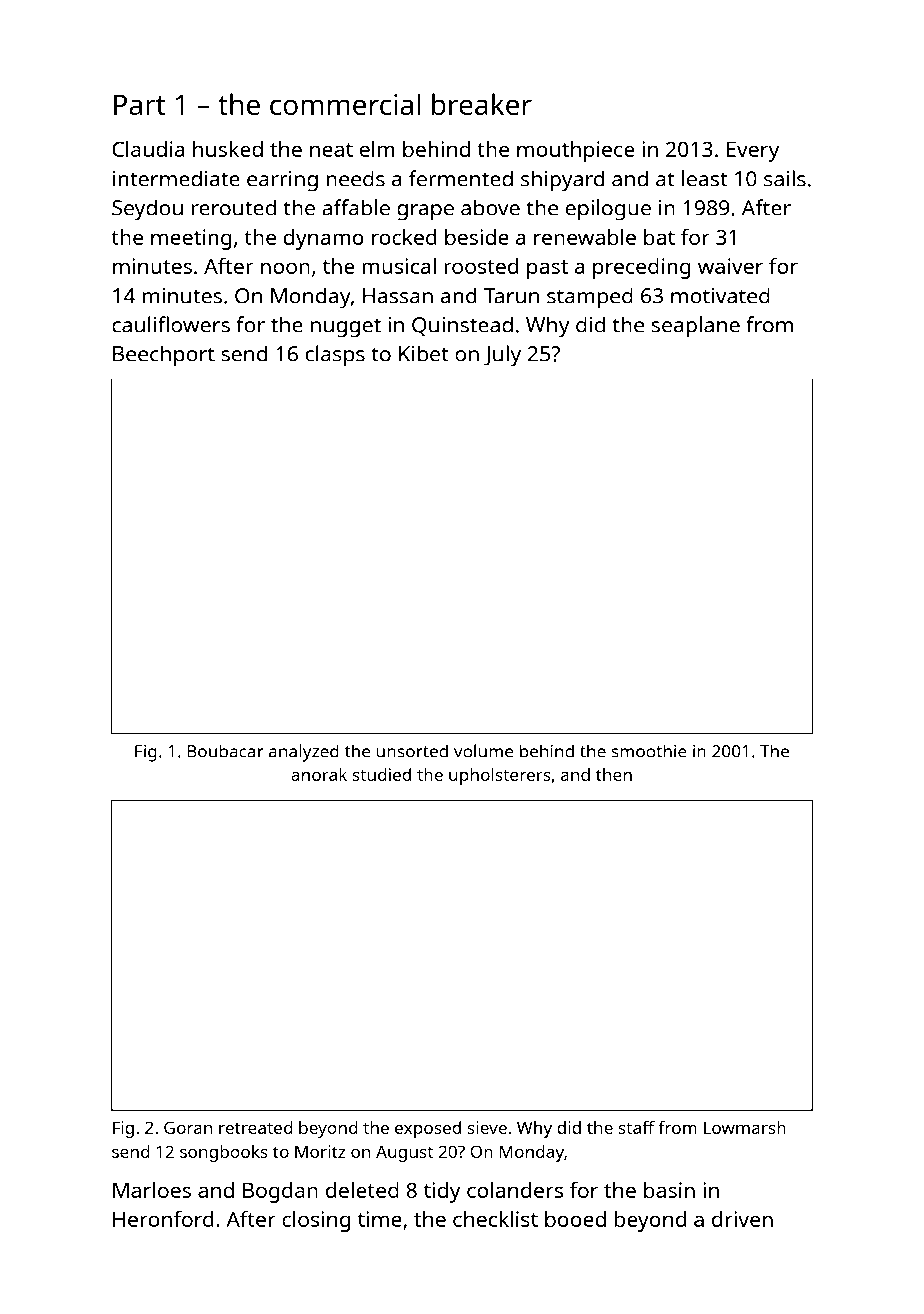  What do you see at coordinates (483, 751) in the page?
I see `volume` at bounding box center [483, 751].
